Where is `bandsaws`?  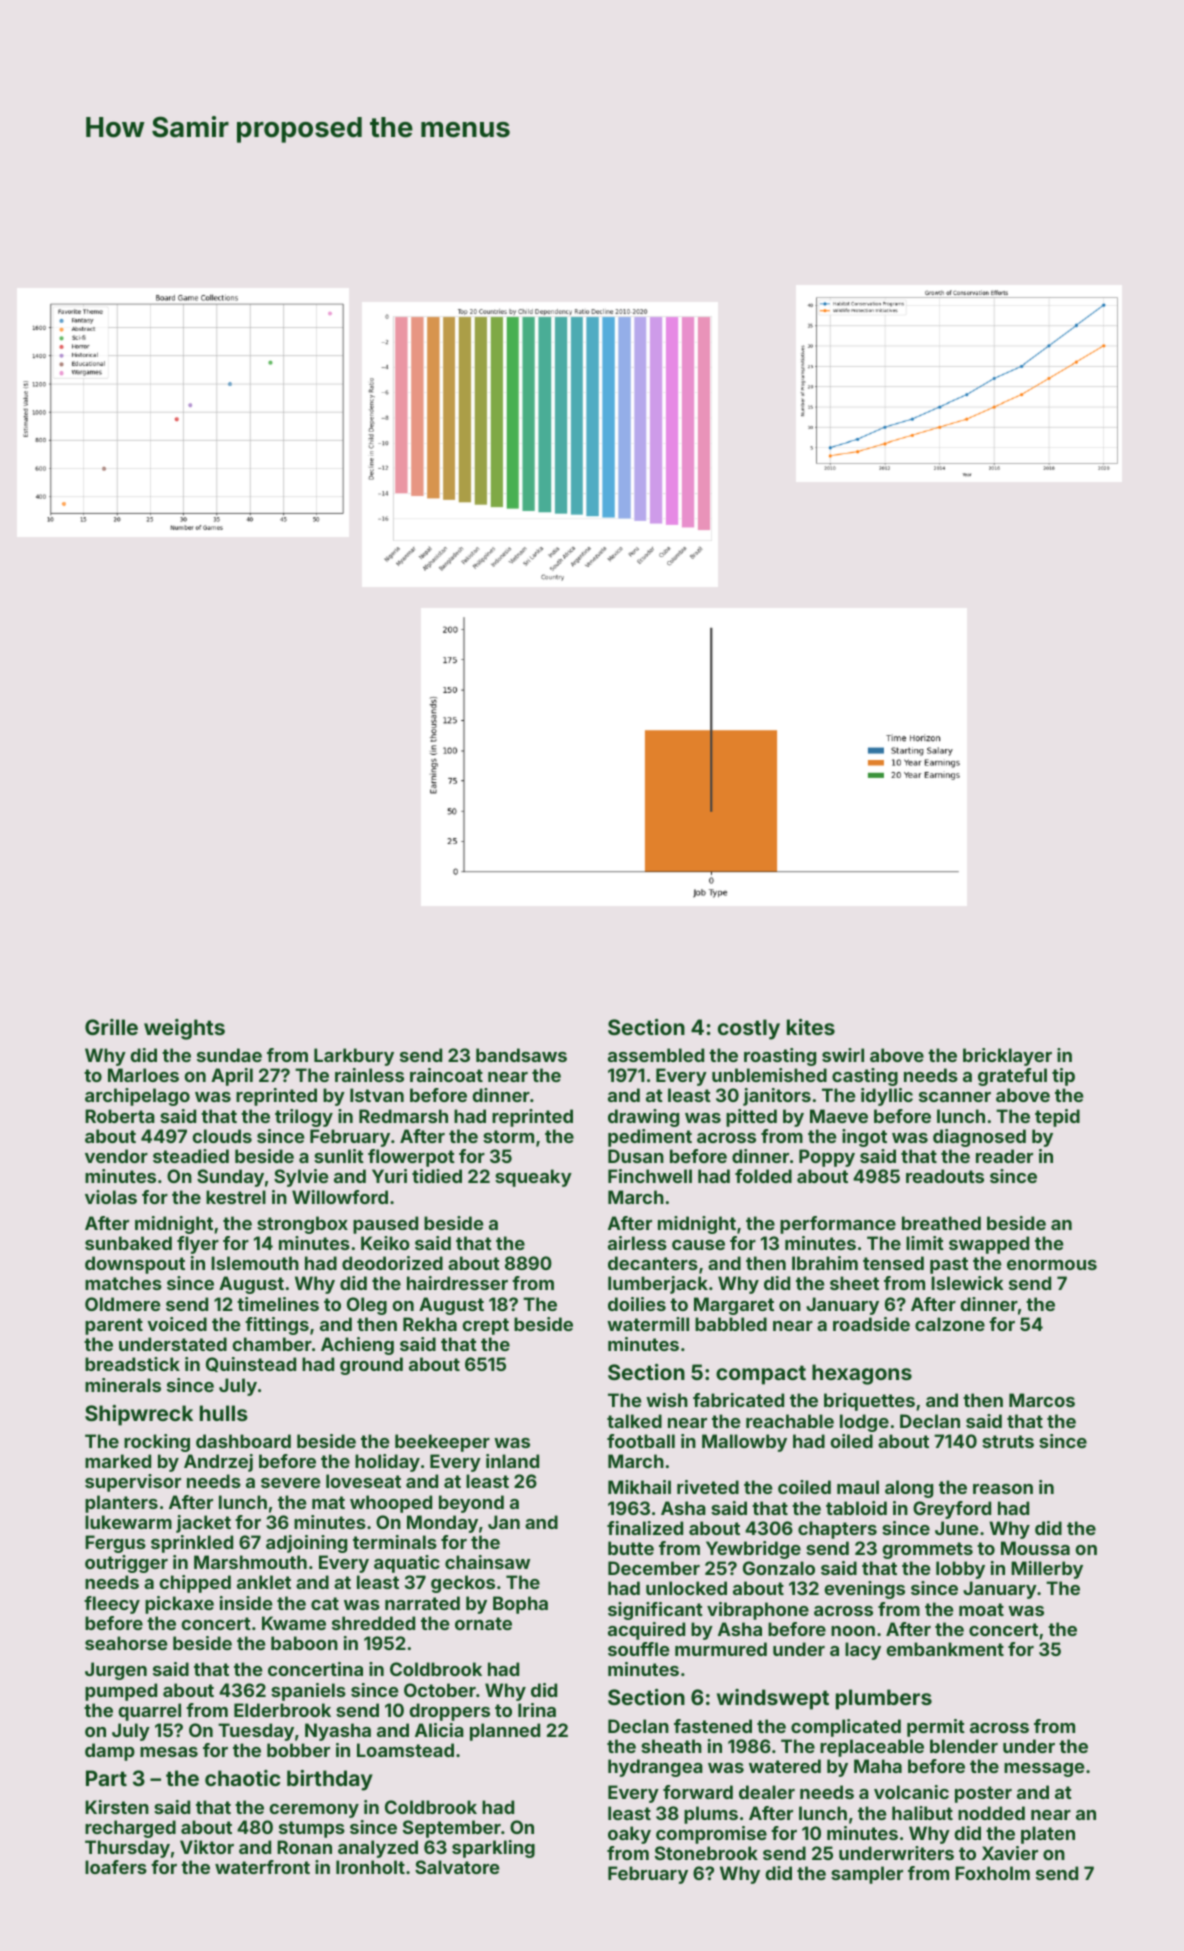 bandsaws is located at coordinates (521, 1055).
